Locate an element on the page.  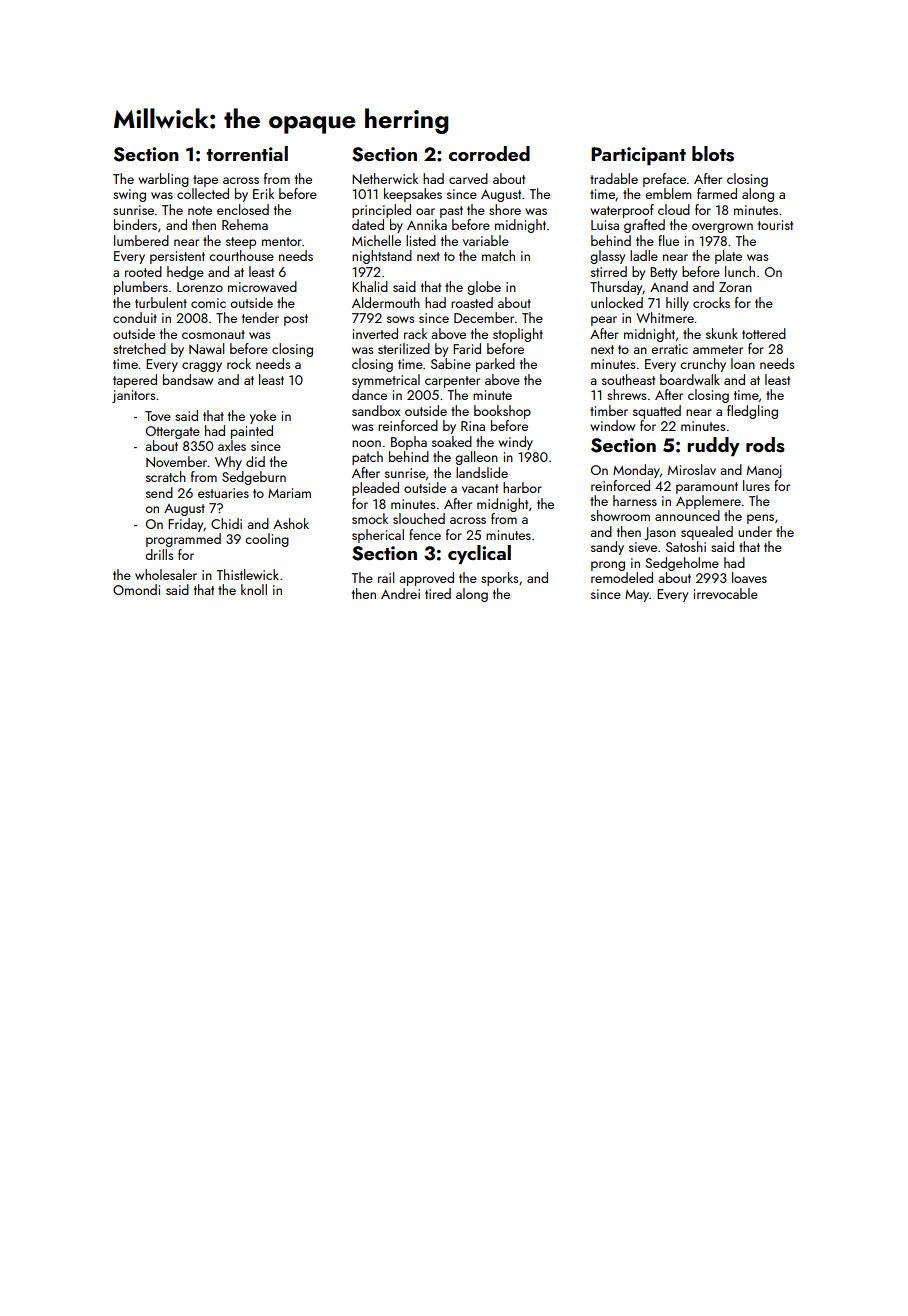
corroded is located at coordinates (489, 153).
